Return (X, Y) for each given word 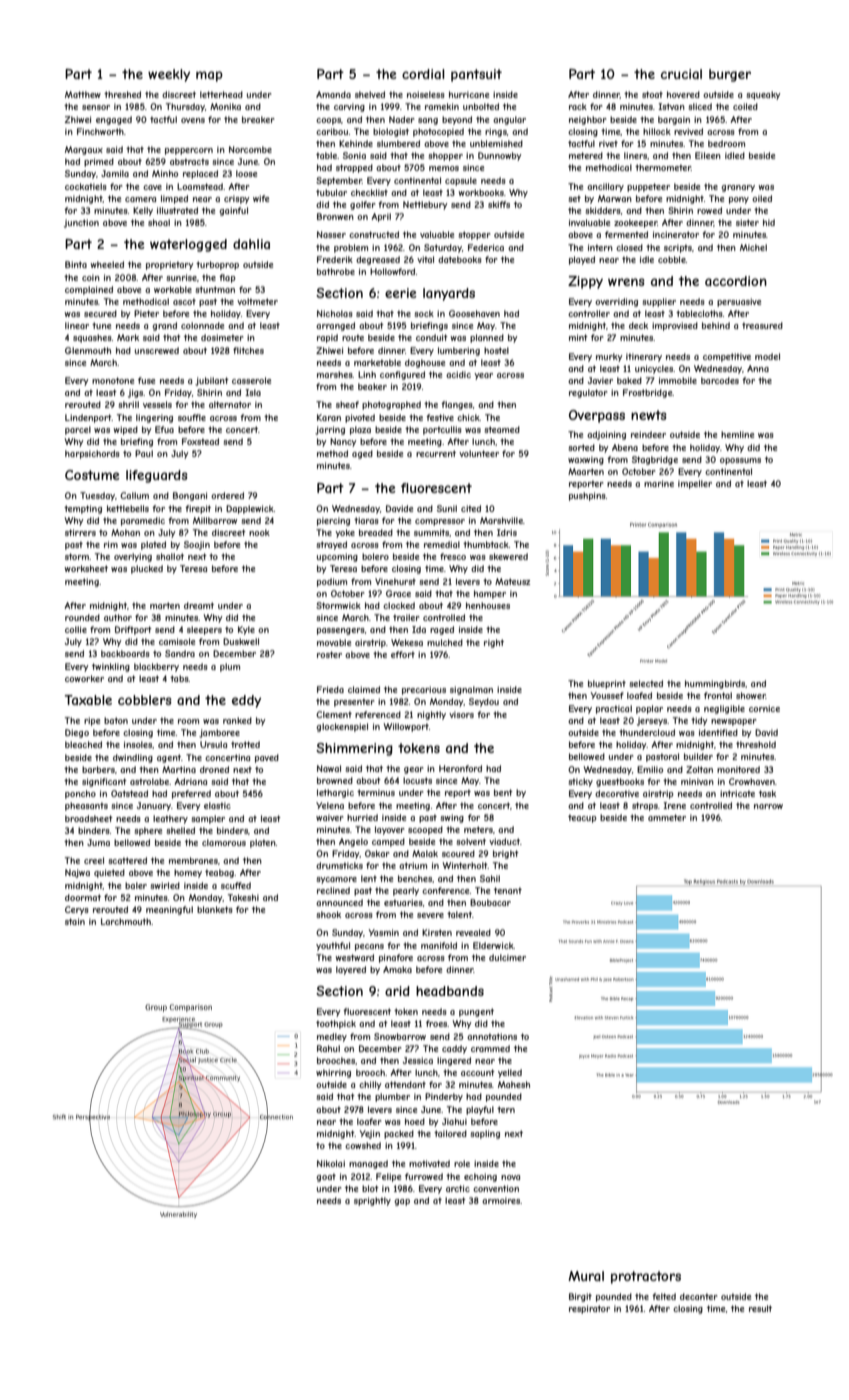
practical (614, 709)
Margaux (84, 150)
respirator (589, 1309)
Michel (753, 247)
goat (326, 1177)
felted (664, 1296)
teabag (219, 873)
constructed (374, 234)
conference (446, 890)
